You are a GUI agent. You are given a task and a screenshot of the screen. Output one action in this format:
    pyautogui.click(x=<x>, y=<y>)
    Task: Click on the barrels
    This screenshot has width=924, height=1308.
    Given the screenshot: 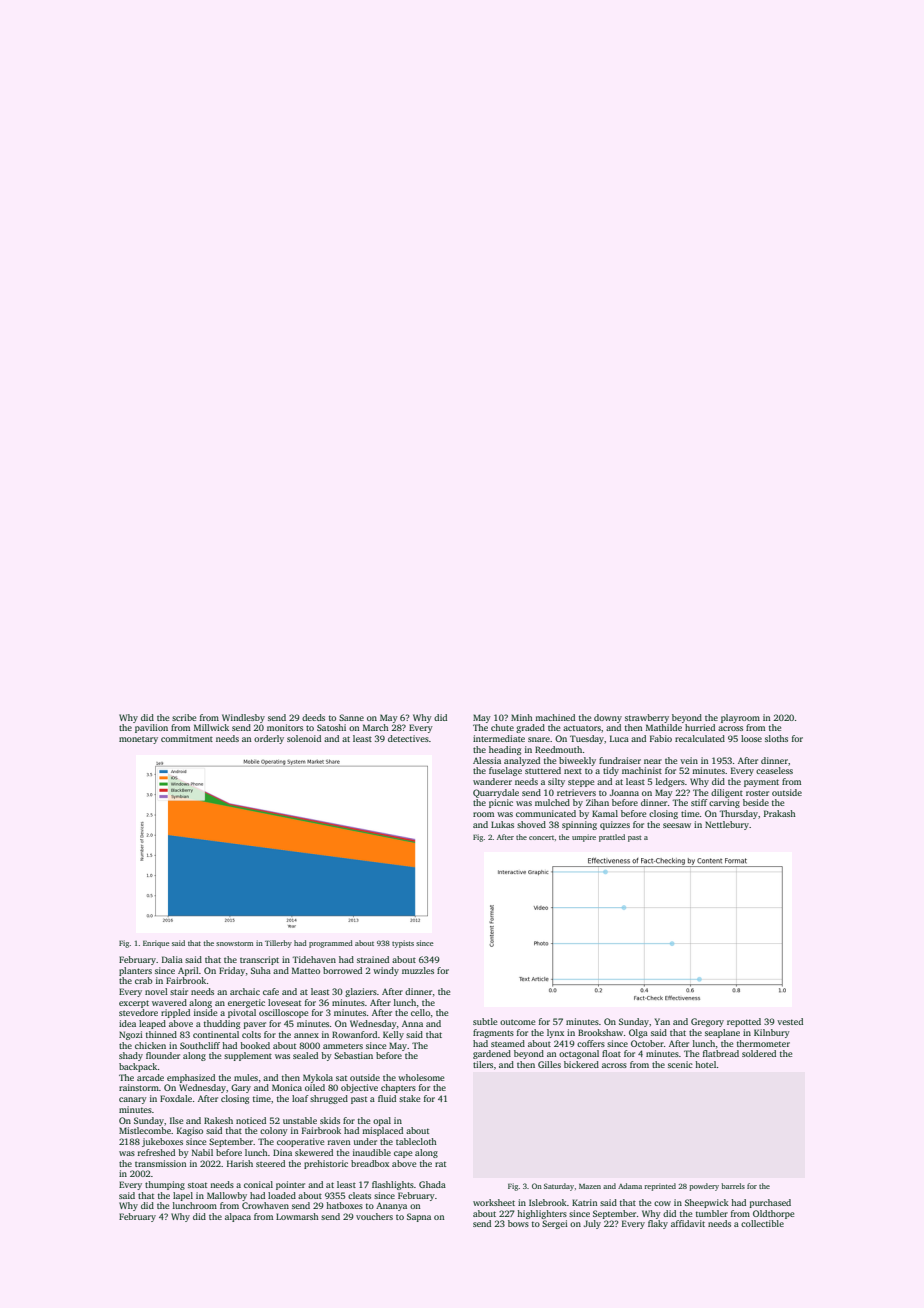 What is the action you would take?
    pyautogui.click(x=733, y=1186)
